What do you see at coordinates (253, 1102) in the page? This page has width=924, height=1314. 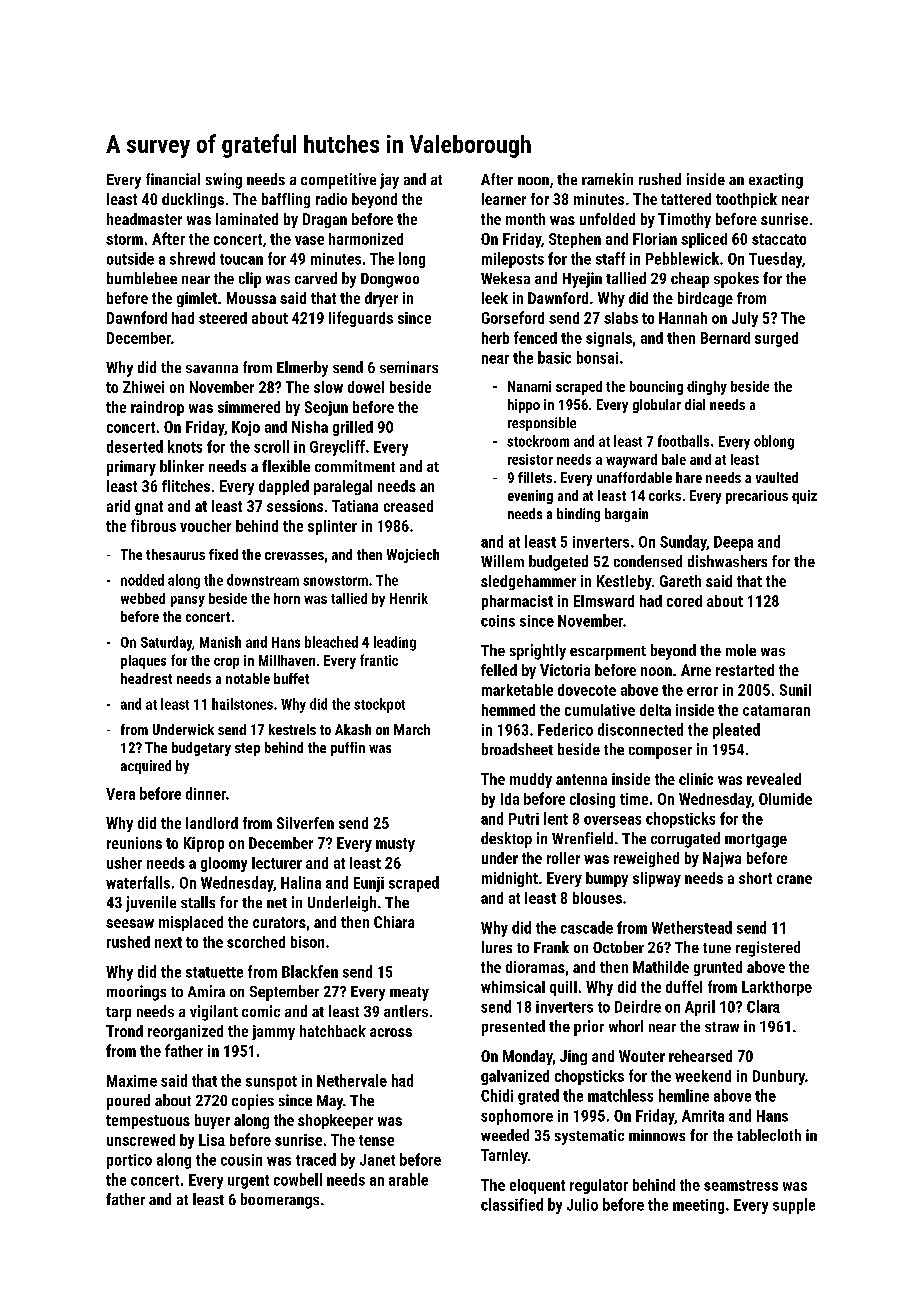 I see `copies` at bounding box center [253, 1102].
